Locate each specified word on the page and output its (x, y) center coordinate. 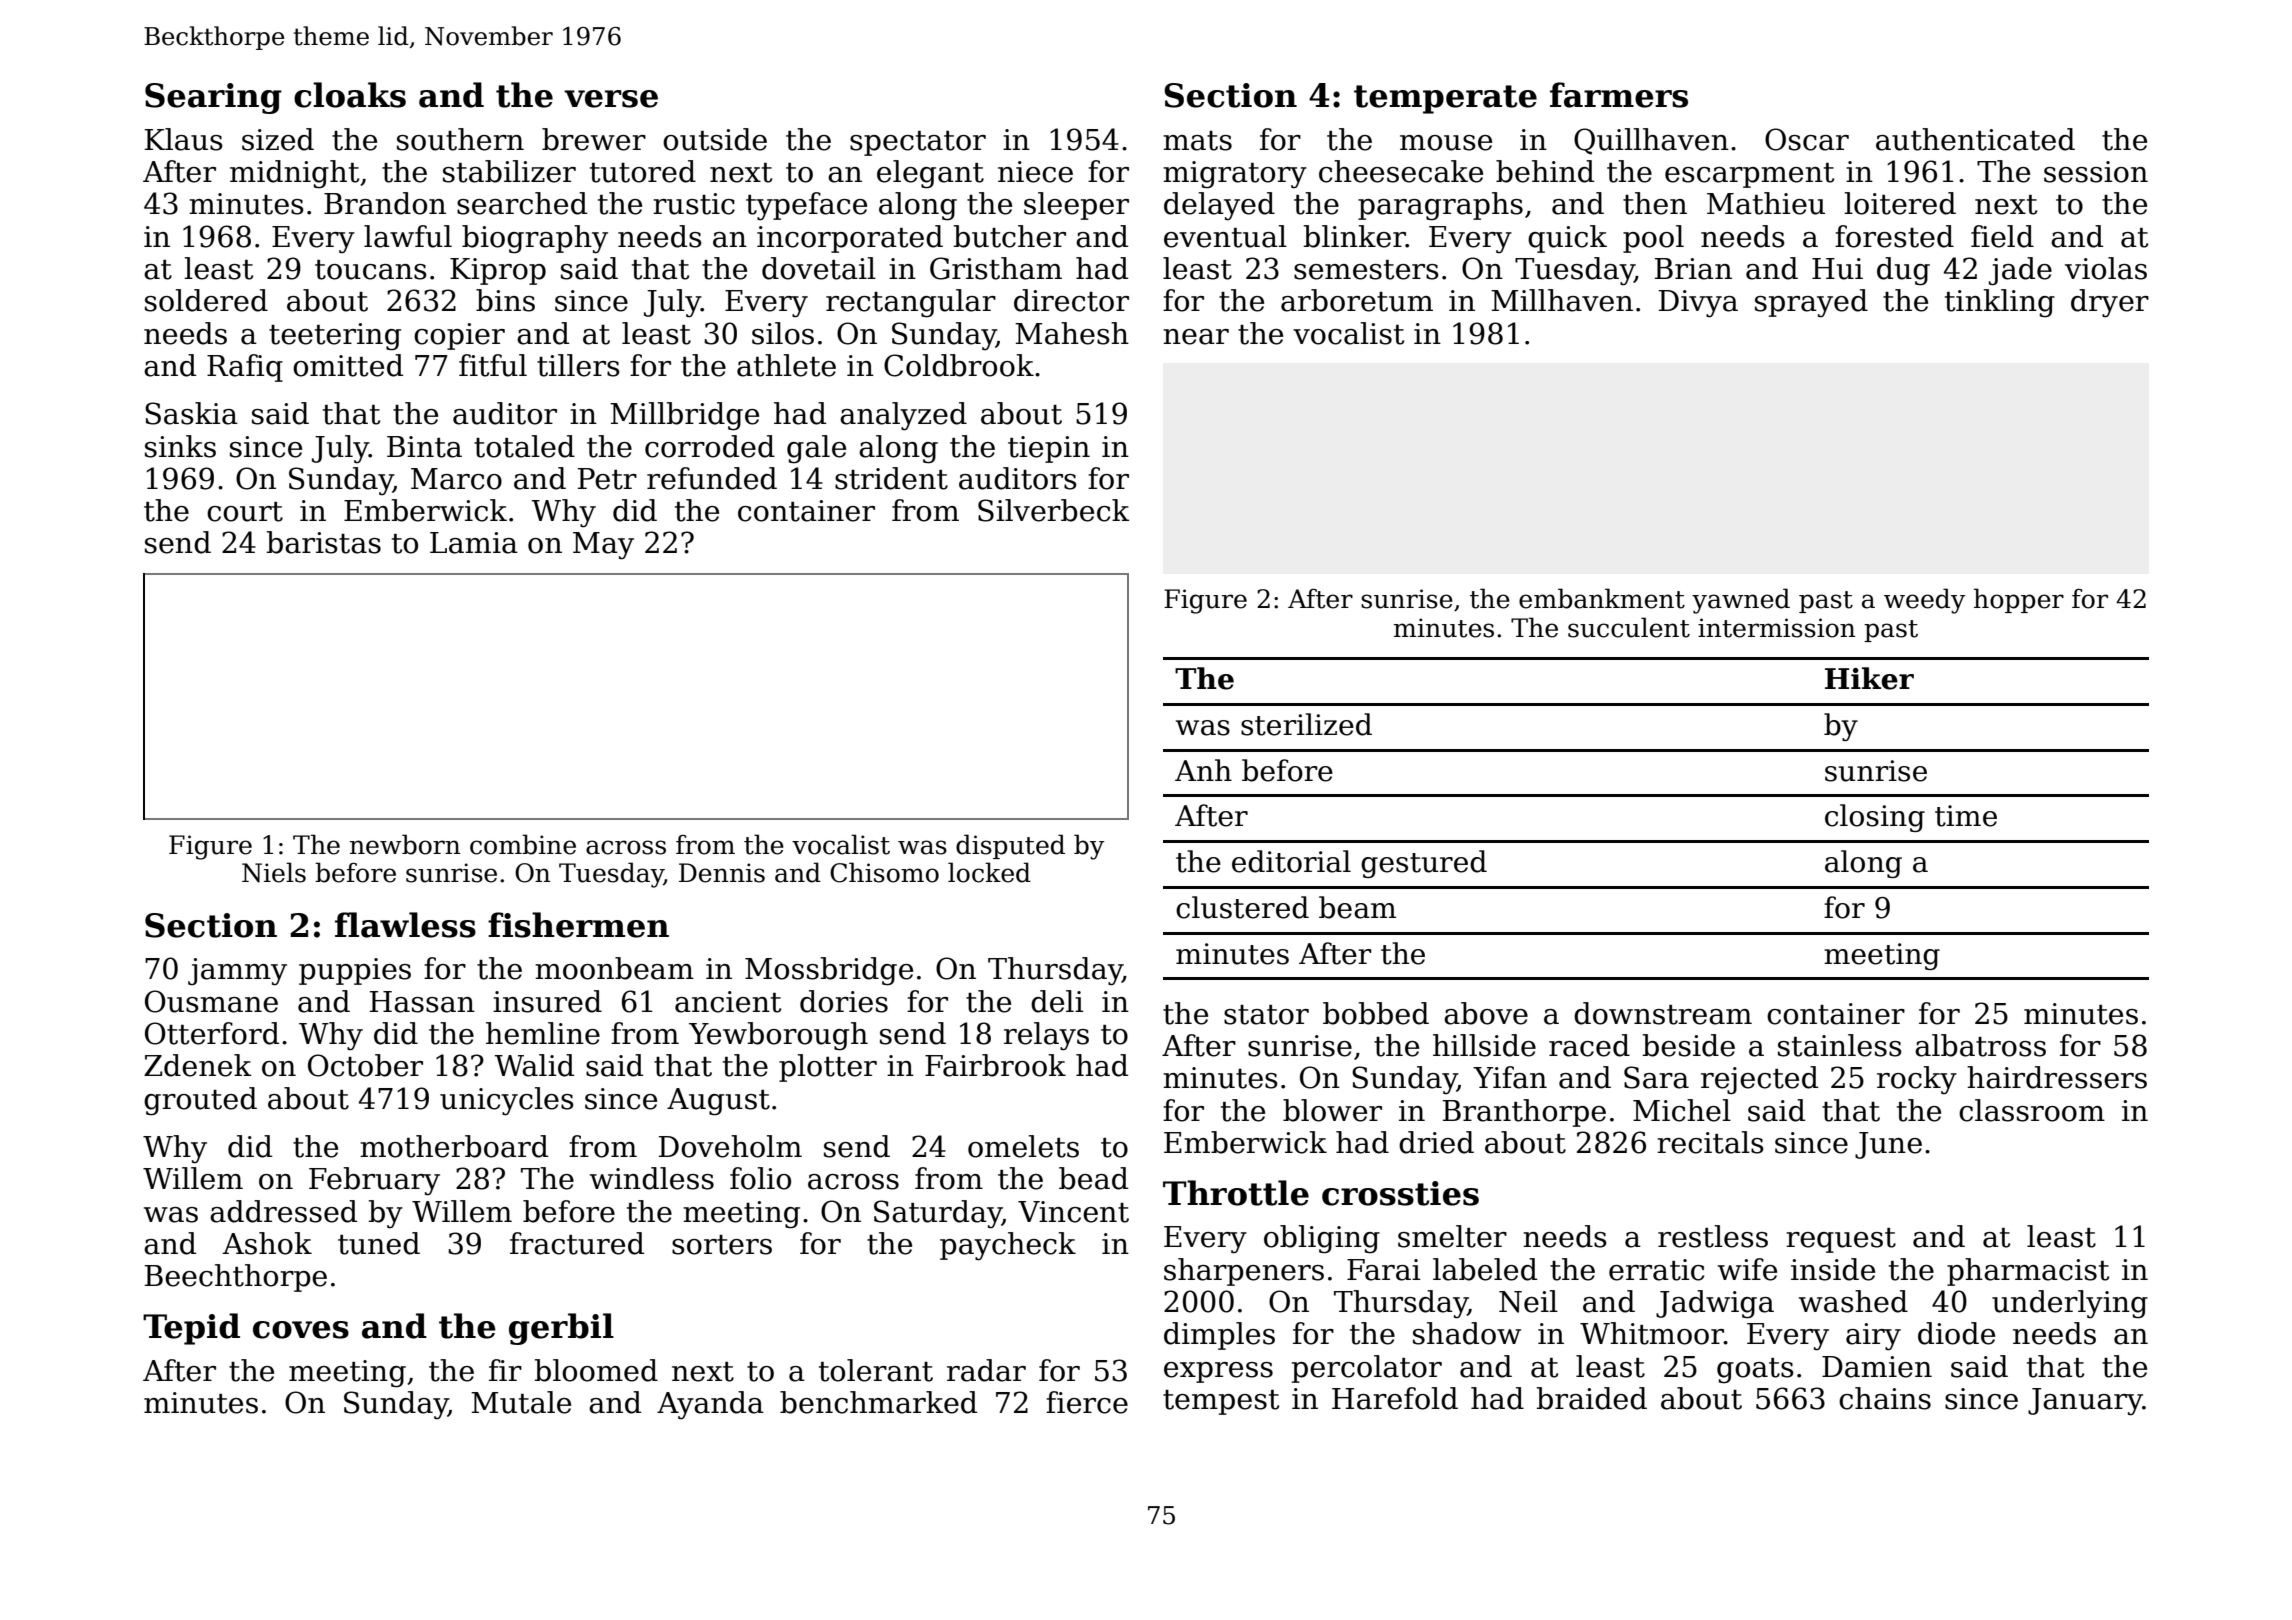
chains (1885, 1398)
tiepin (1049, 449)
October (365, 1065)
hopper (2019, 600)
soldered (206, 300)
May (603, 546)
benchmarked (878, 1402)
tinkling (2000, 303)
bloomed (596, 1370)
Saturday (938, 1214)
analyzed (903, 416)
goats (1755, 1371)
